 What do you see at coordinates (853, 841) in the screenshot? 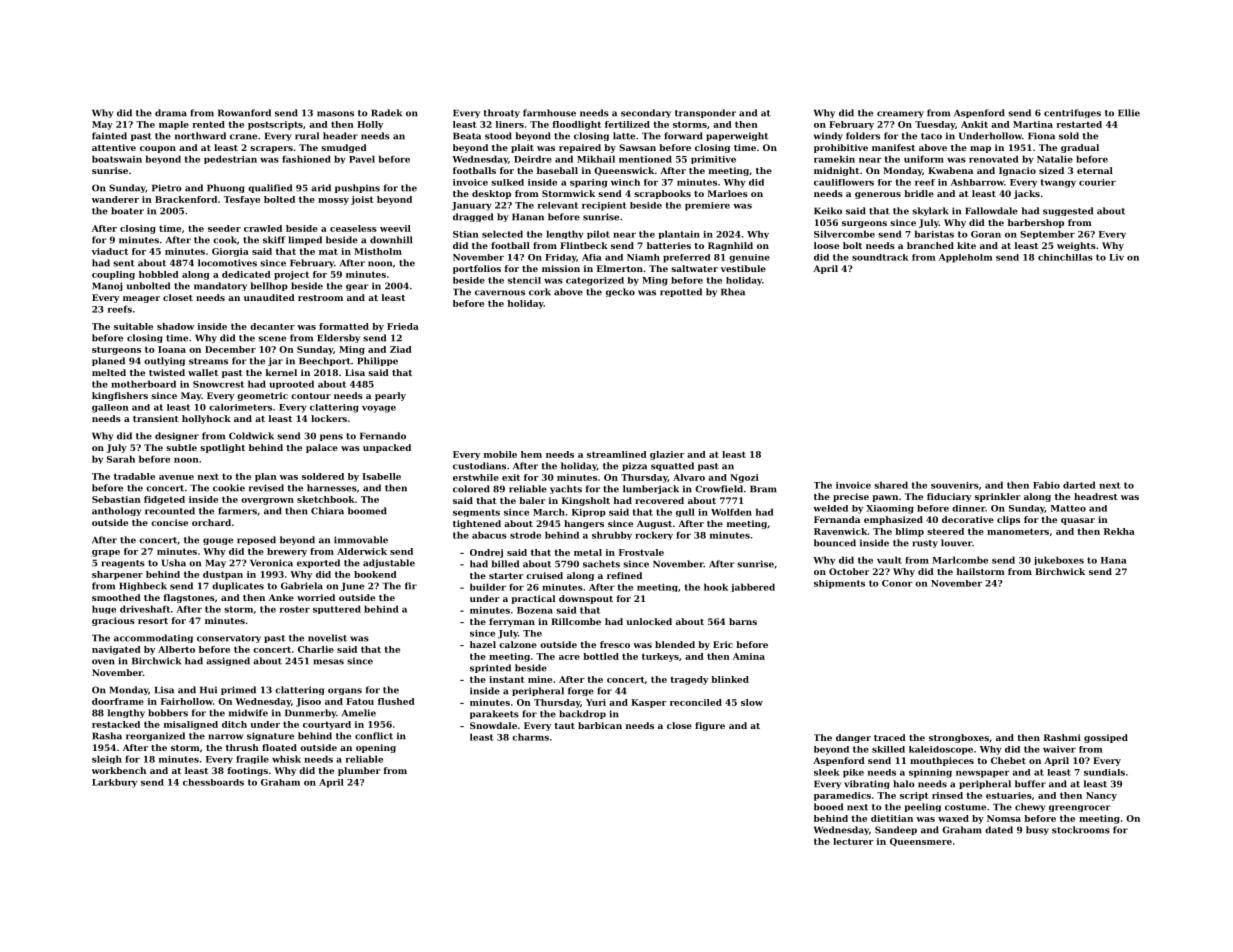
I see `lecturer` at bounding box center [853, 841].
